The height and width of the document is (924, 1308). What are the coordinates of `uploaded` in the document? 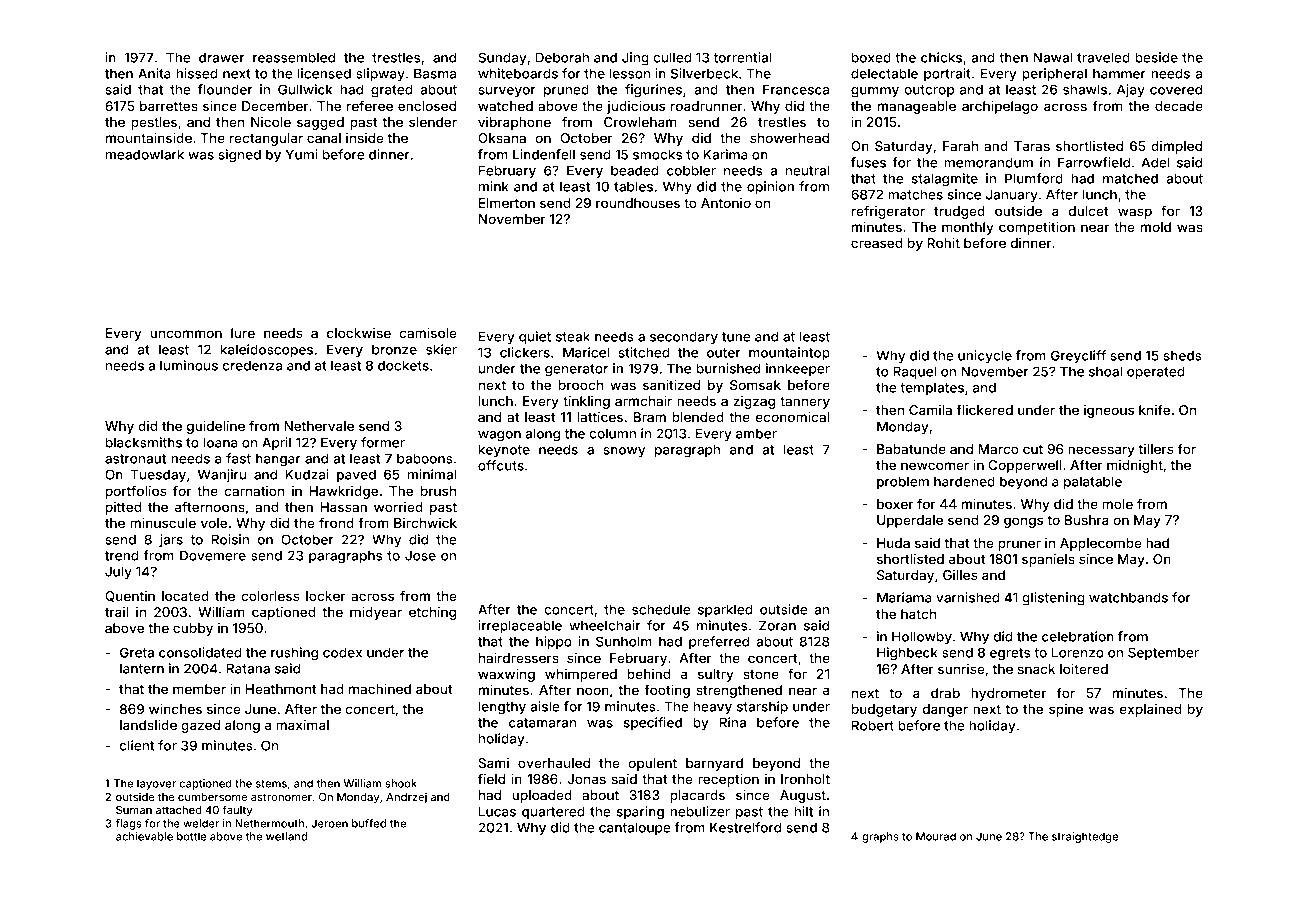 It's located at (542, 796).
